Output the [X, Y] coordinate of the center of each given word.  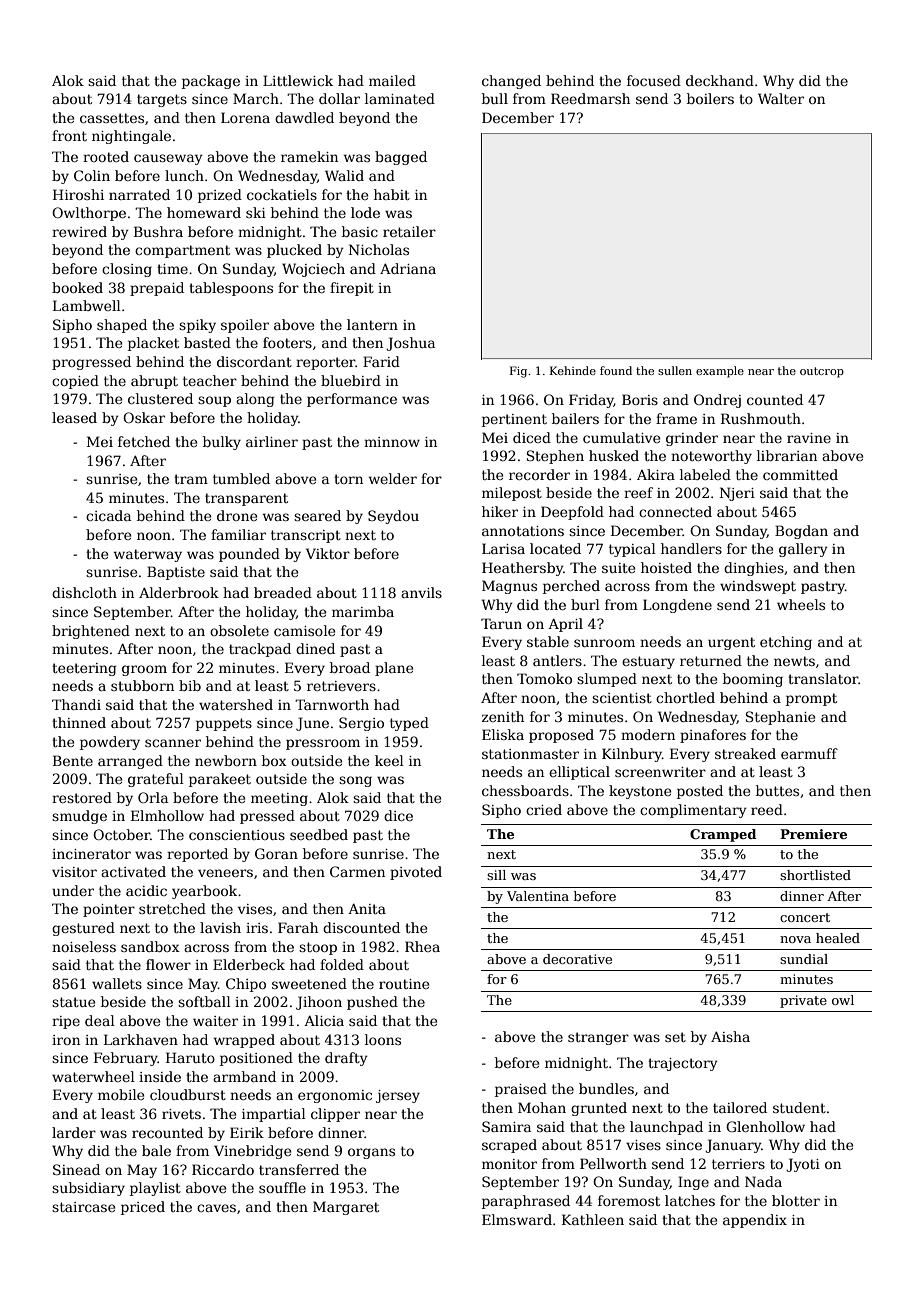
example [720, 372]
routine [404, 984]
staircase [83, 1207]
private [803, 1001]
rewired [79, 231]
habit [392, 194]
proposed [561, 736]
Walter [781, 98]
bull [495, 98]
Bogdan [801, 532]
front [69, 135]
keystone [640, 792]
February [126, 1059]
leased [74, 417]
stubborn [142, 685]
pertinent [514, 420]
